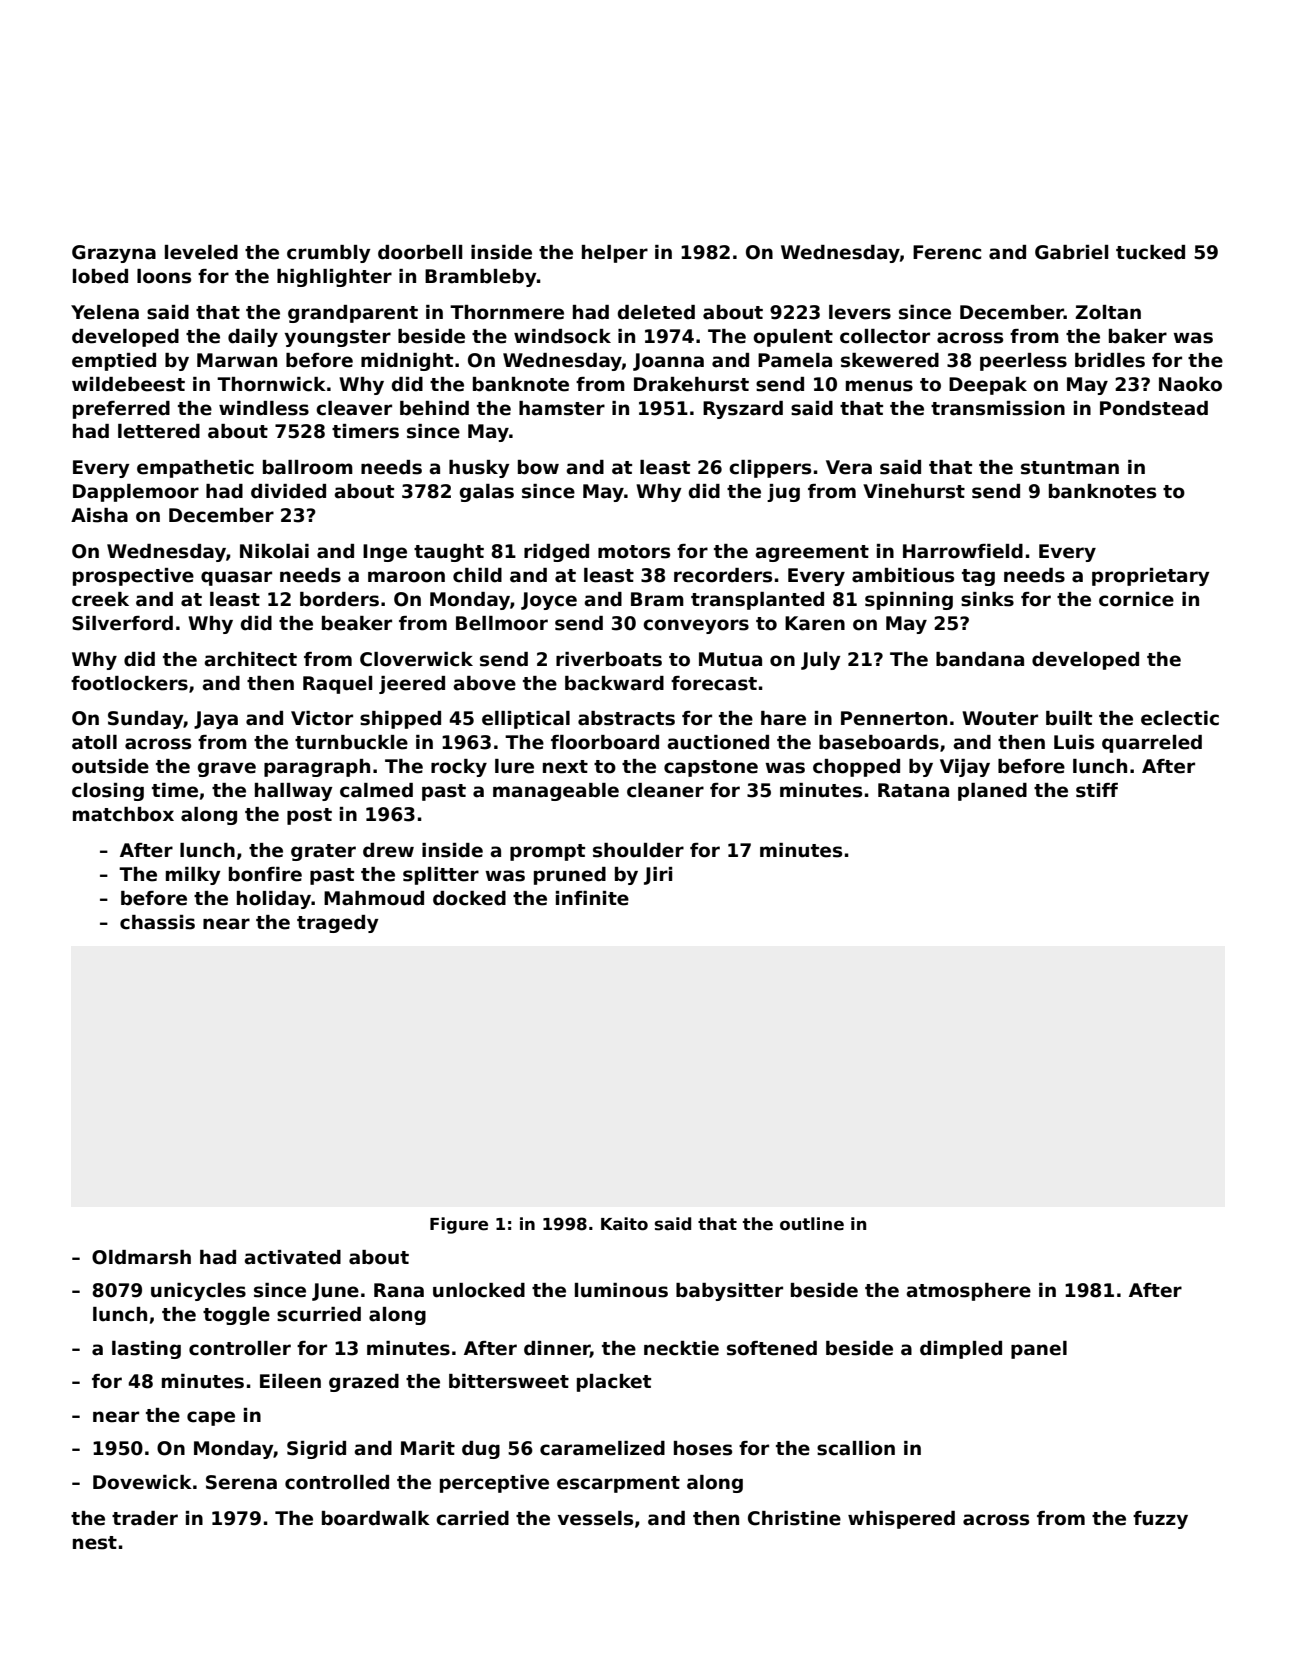  I want to click on Ferenc, so click(947, 252).
